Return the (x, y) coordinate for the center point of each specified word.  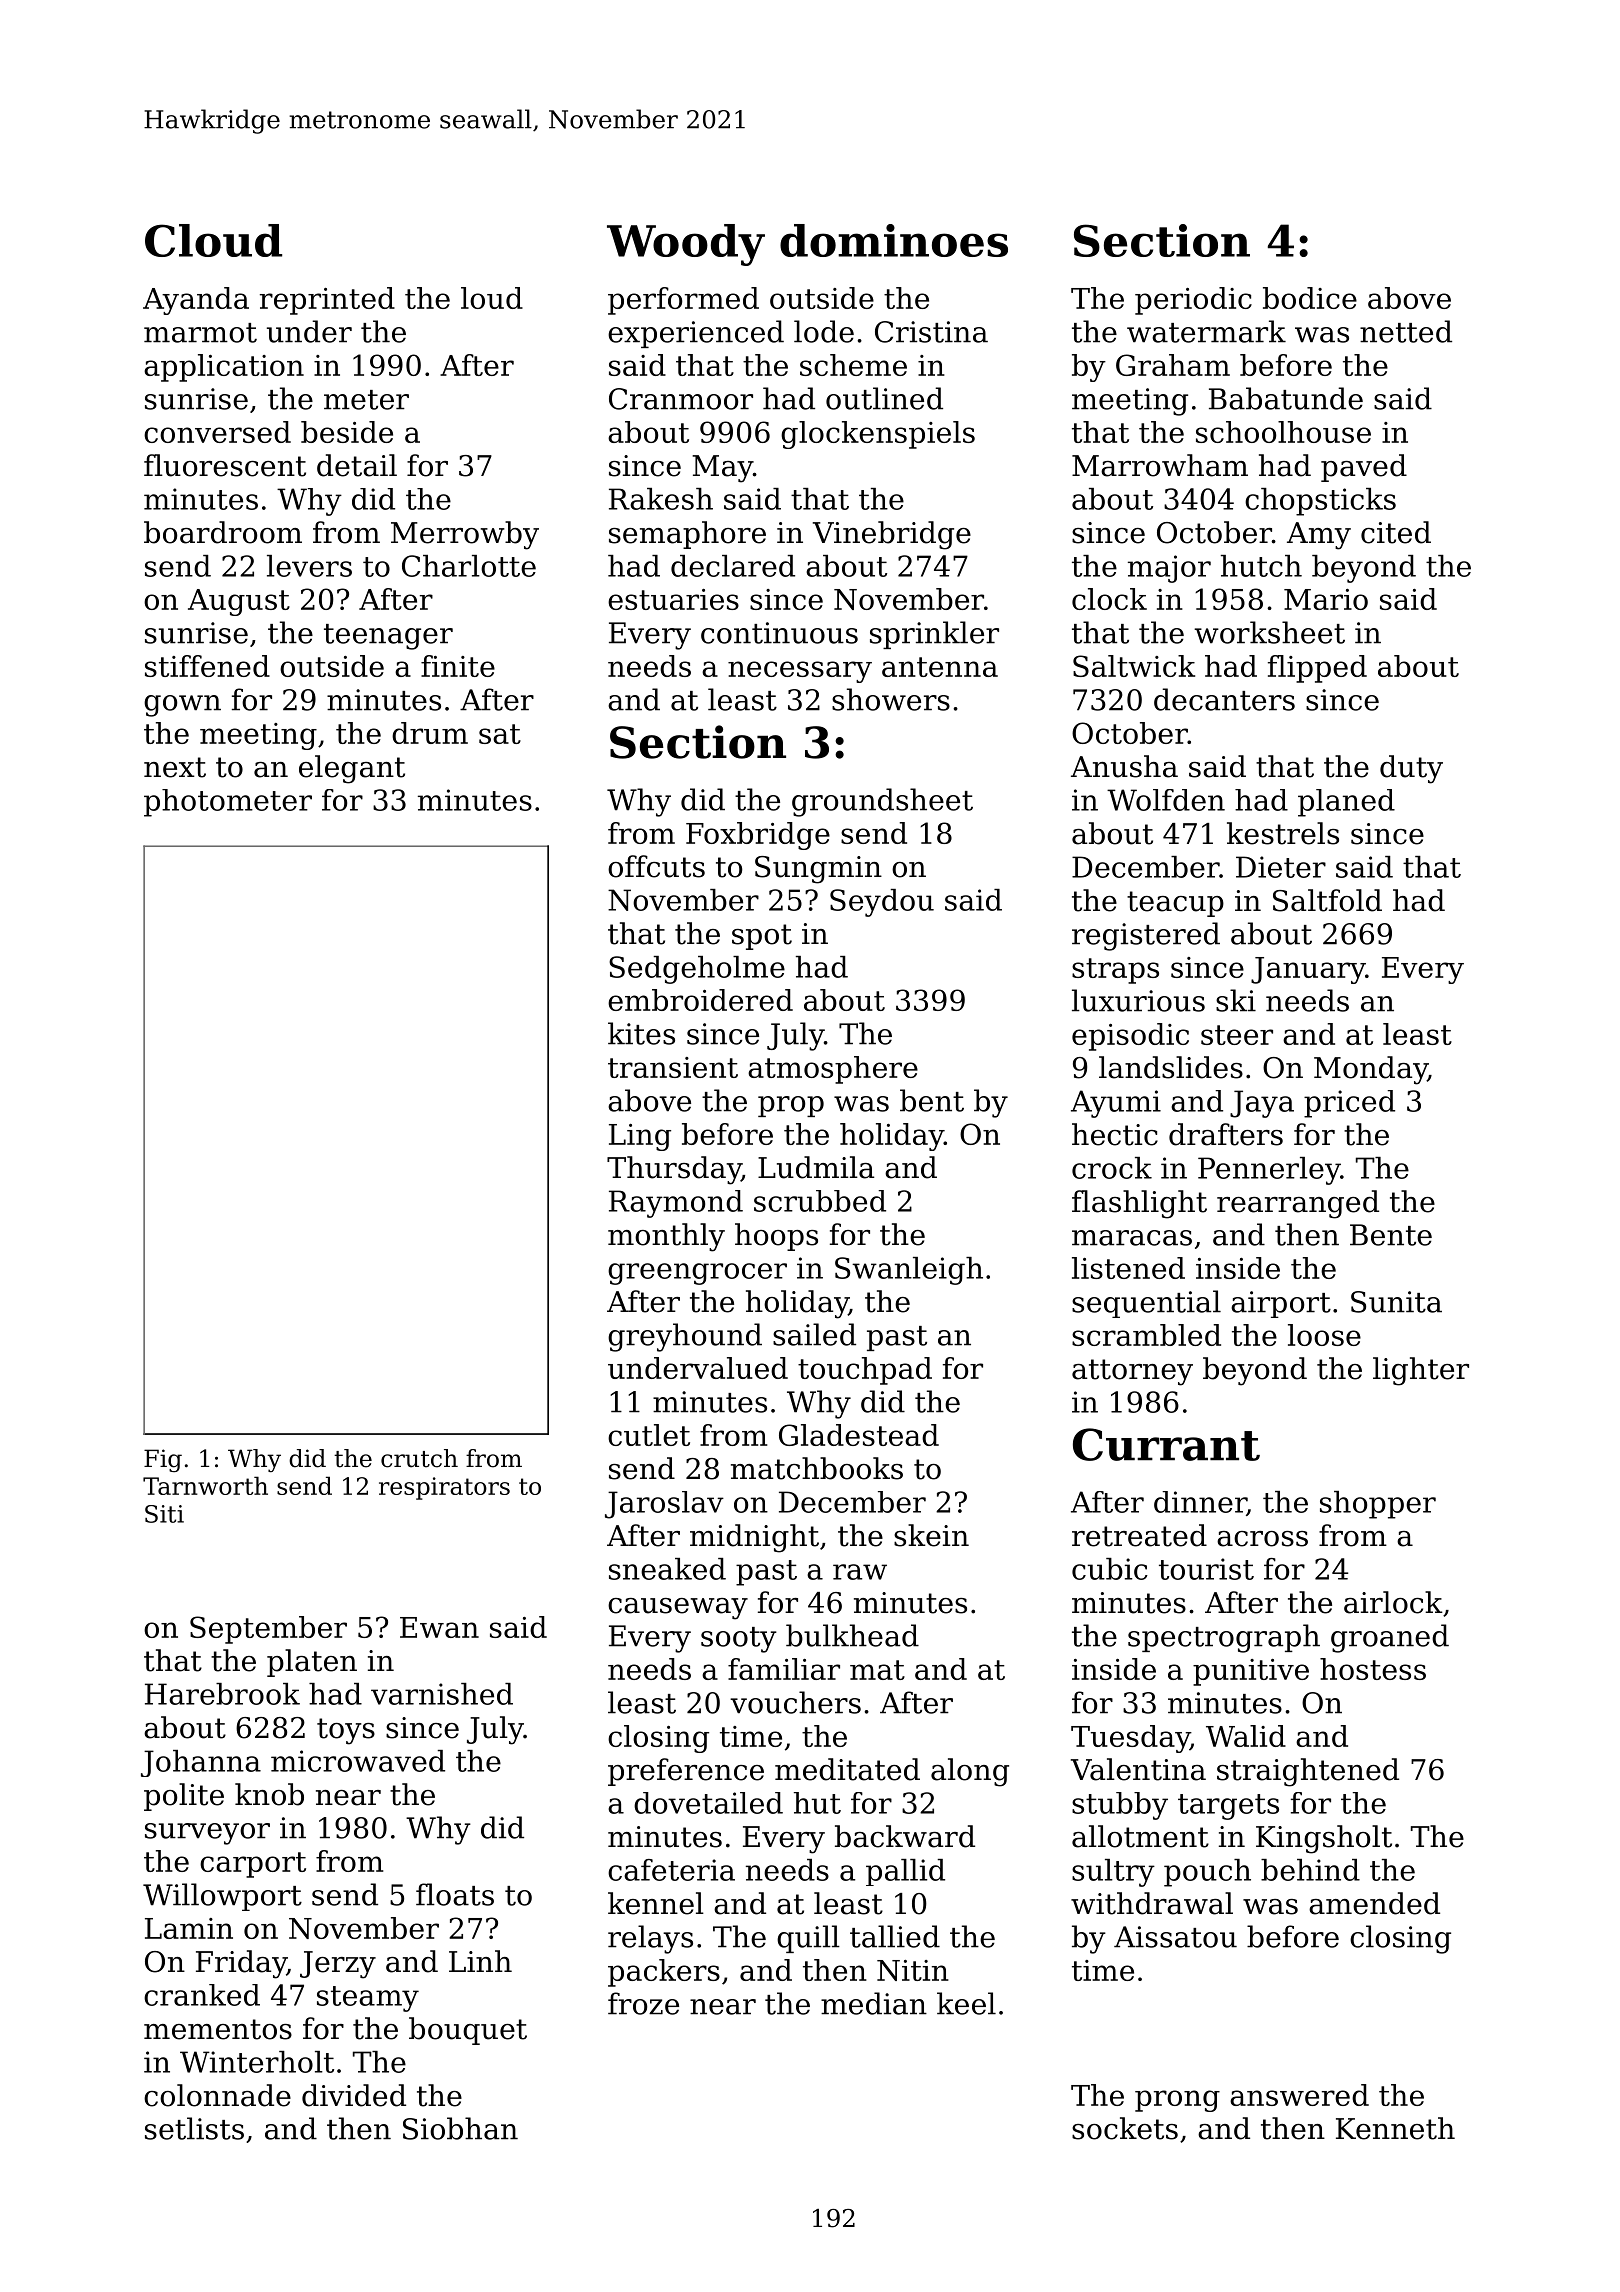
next (175, 767)
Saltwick (1134, 666)
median (874, 2003)
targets (1228, 1807)
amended (1374, 1903)
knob (269, 1794)
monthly (666, 1237)
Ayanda (196, 301)
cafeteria (671, 1870)
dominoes (894, 240)
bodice (1310, 298)
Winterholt (257, 2062)
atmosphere (833, 1070)
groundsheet (882, 802)
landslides (1171, 1067)
